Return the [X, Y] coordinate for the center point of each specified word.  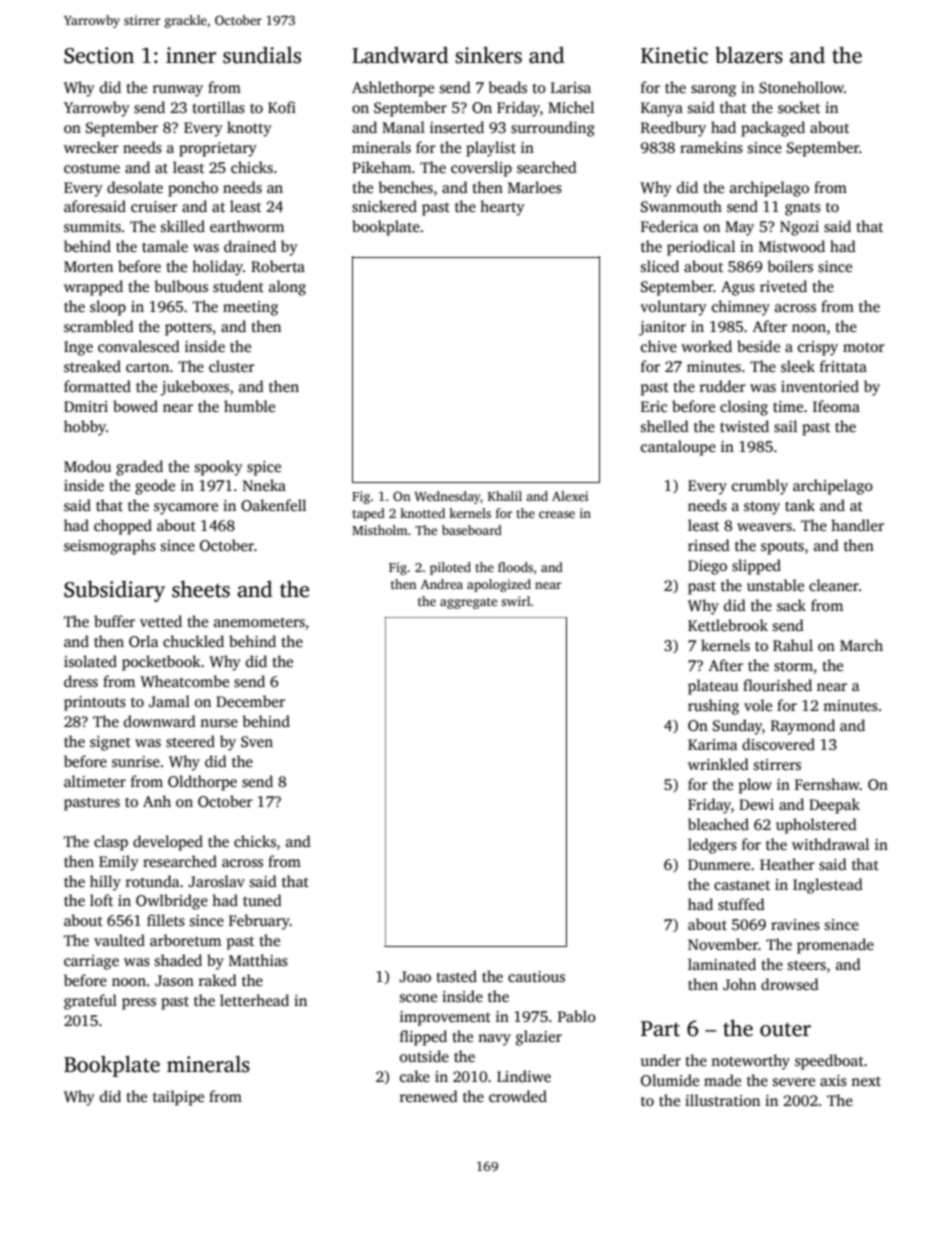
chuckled [193, 641]
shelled [665, 426]
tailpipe [178, 1098]
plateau [713, 687]
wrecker [91, 147]
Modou [87, 466]
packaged [773, 129]
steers [807, 965]
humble [249, 406]
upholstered [816, 826]
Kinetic [674, 55]
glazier [539, 1038]
